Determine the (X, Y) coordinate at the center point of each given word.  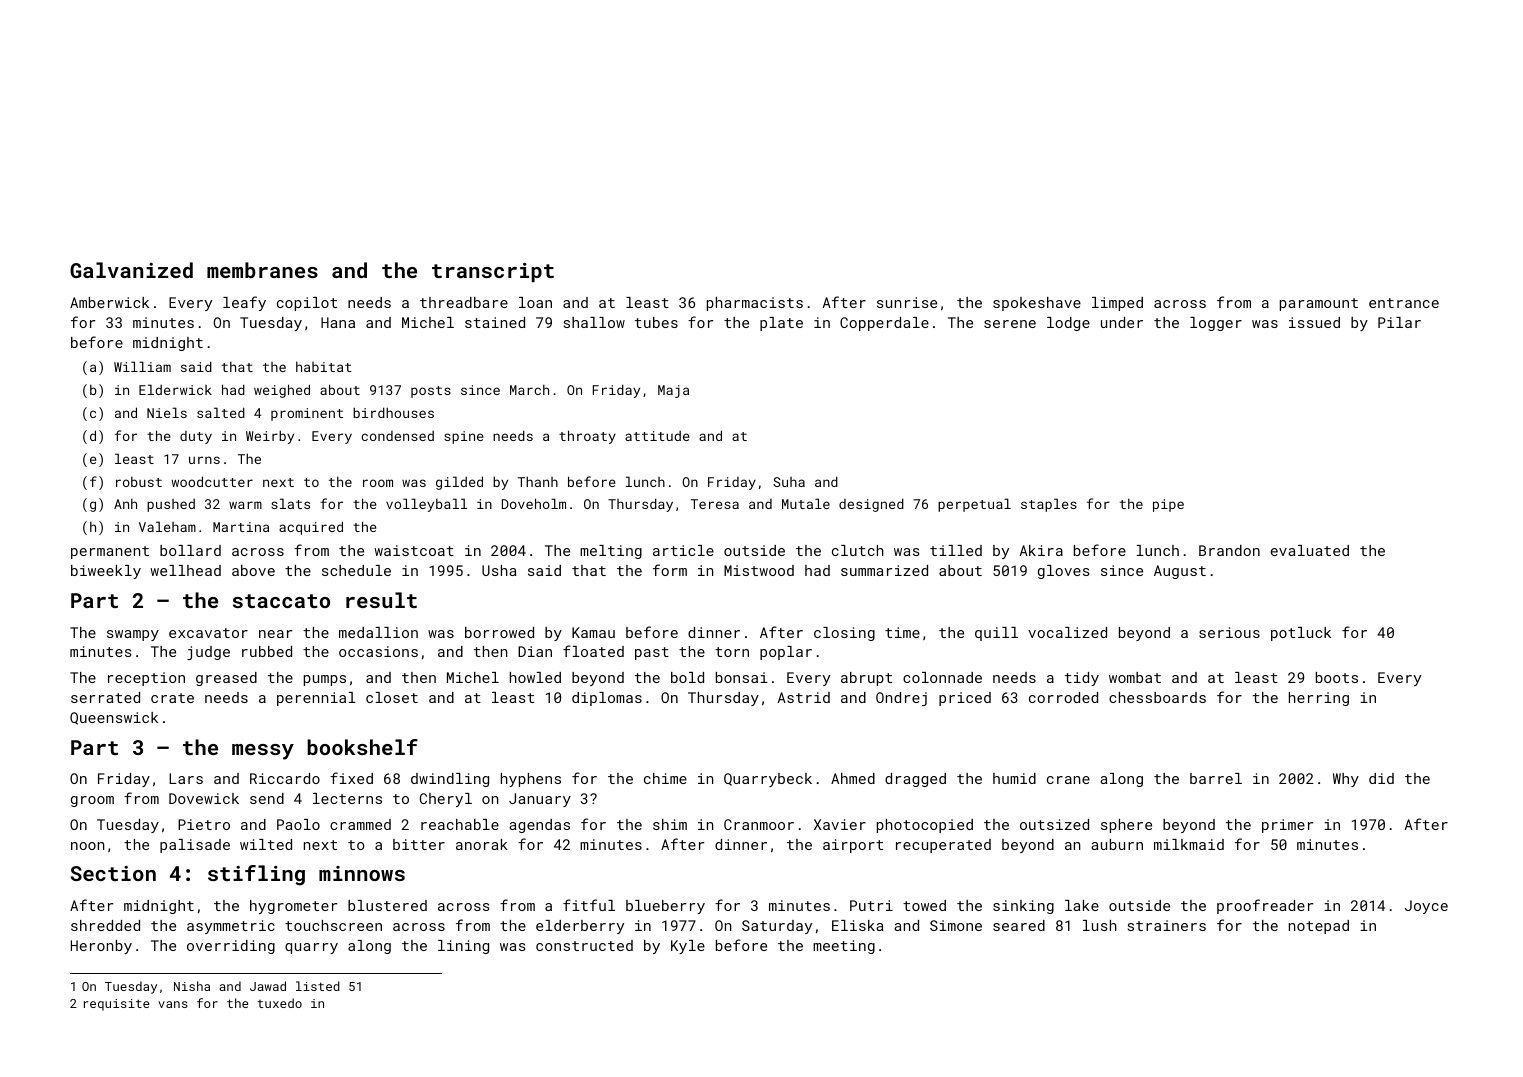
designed (871, 505)
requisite (116, 1005)
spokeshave (1037, 304)
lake (1082, 905)
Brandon (1229, 550)
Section (113, 873)
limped (1117, 304)
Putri (871, 905)
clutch (858, 550)
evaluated (1310, 550)
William (142, 366)
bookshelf (362, 747)
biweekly (106, 572)
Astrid (804, 697)
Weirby (270, 437)
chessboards (1157, 697)
